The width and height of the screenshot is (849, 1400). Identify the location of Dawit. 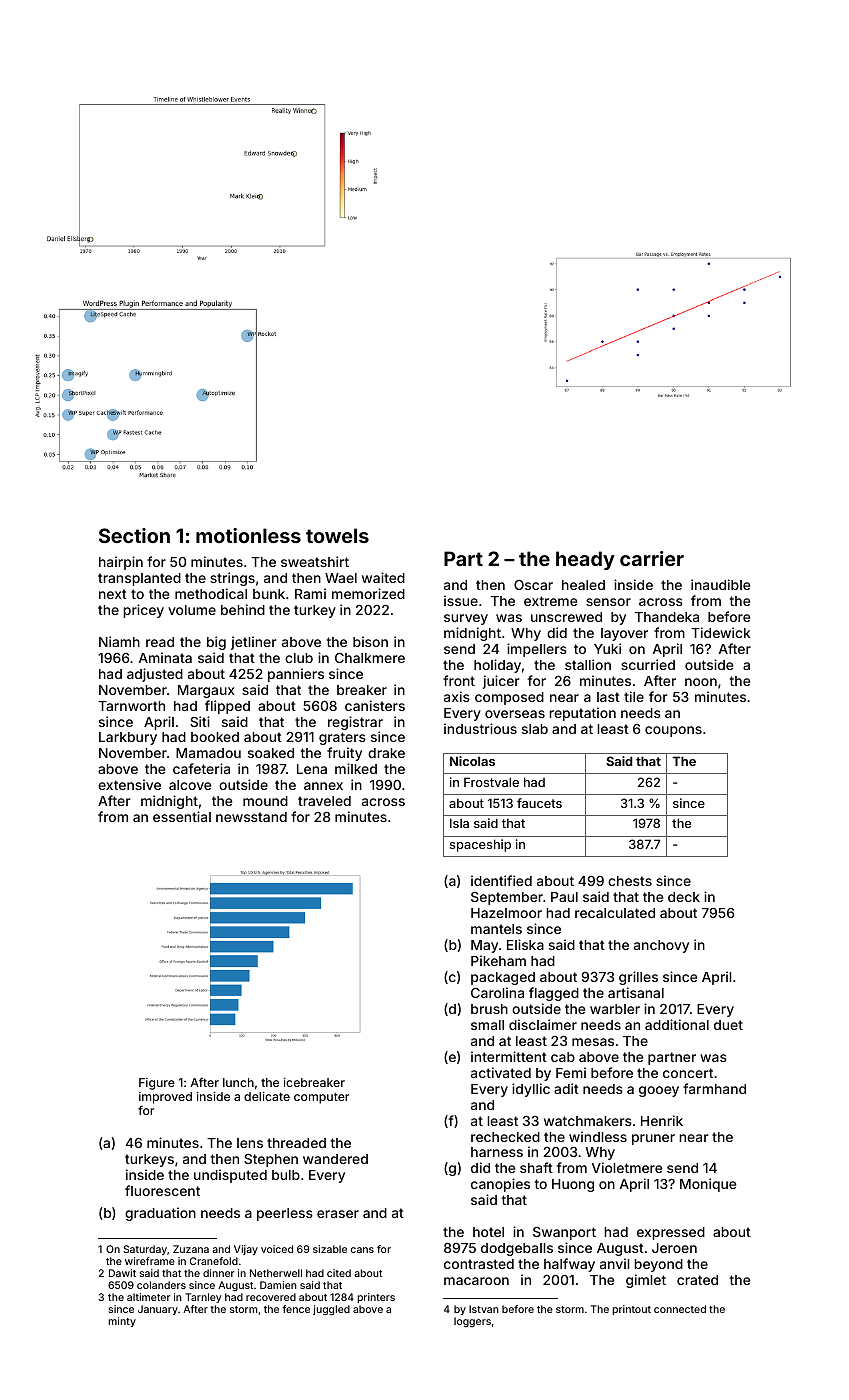
(122, 1273).
